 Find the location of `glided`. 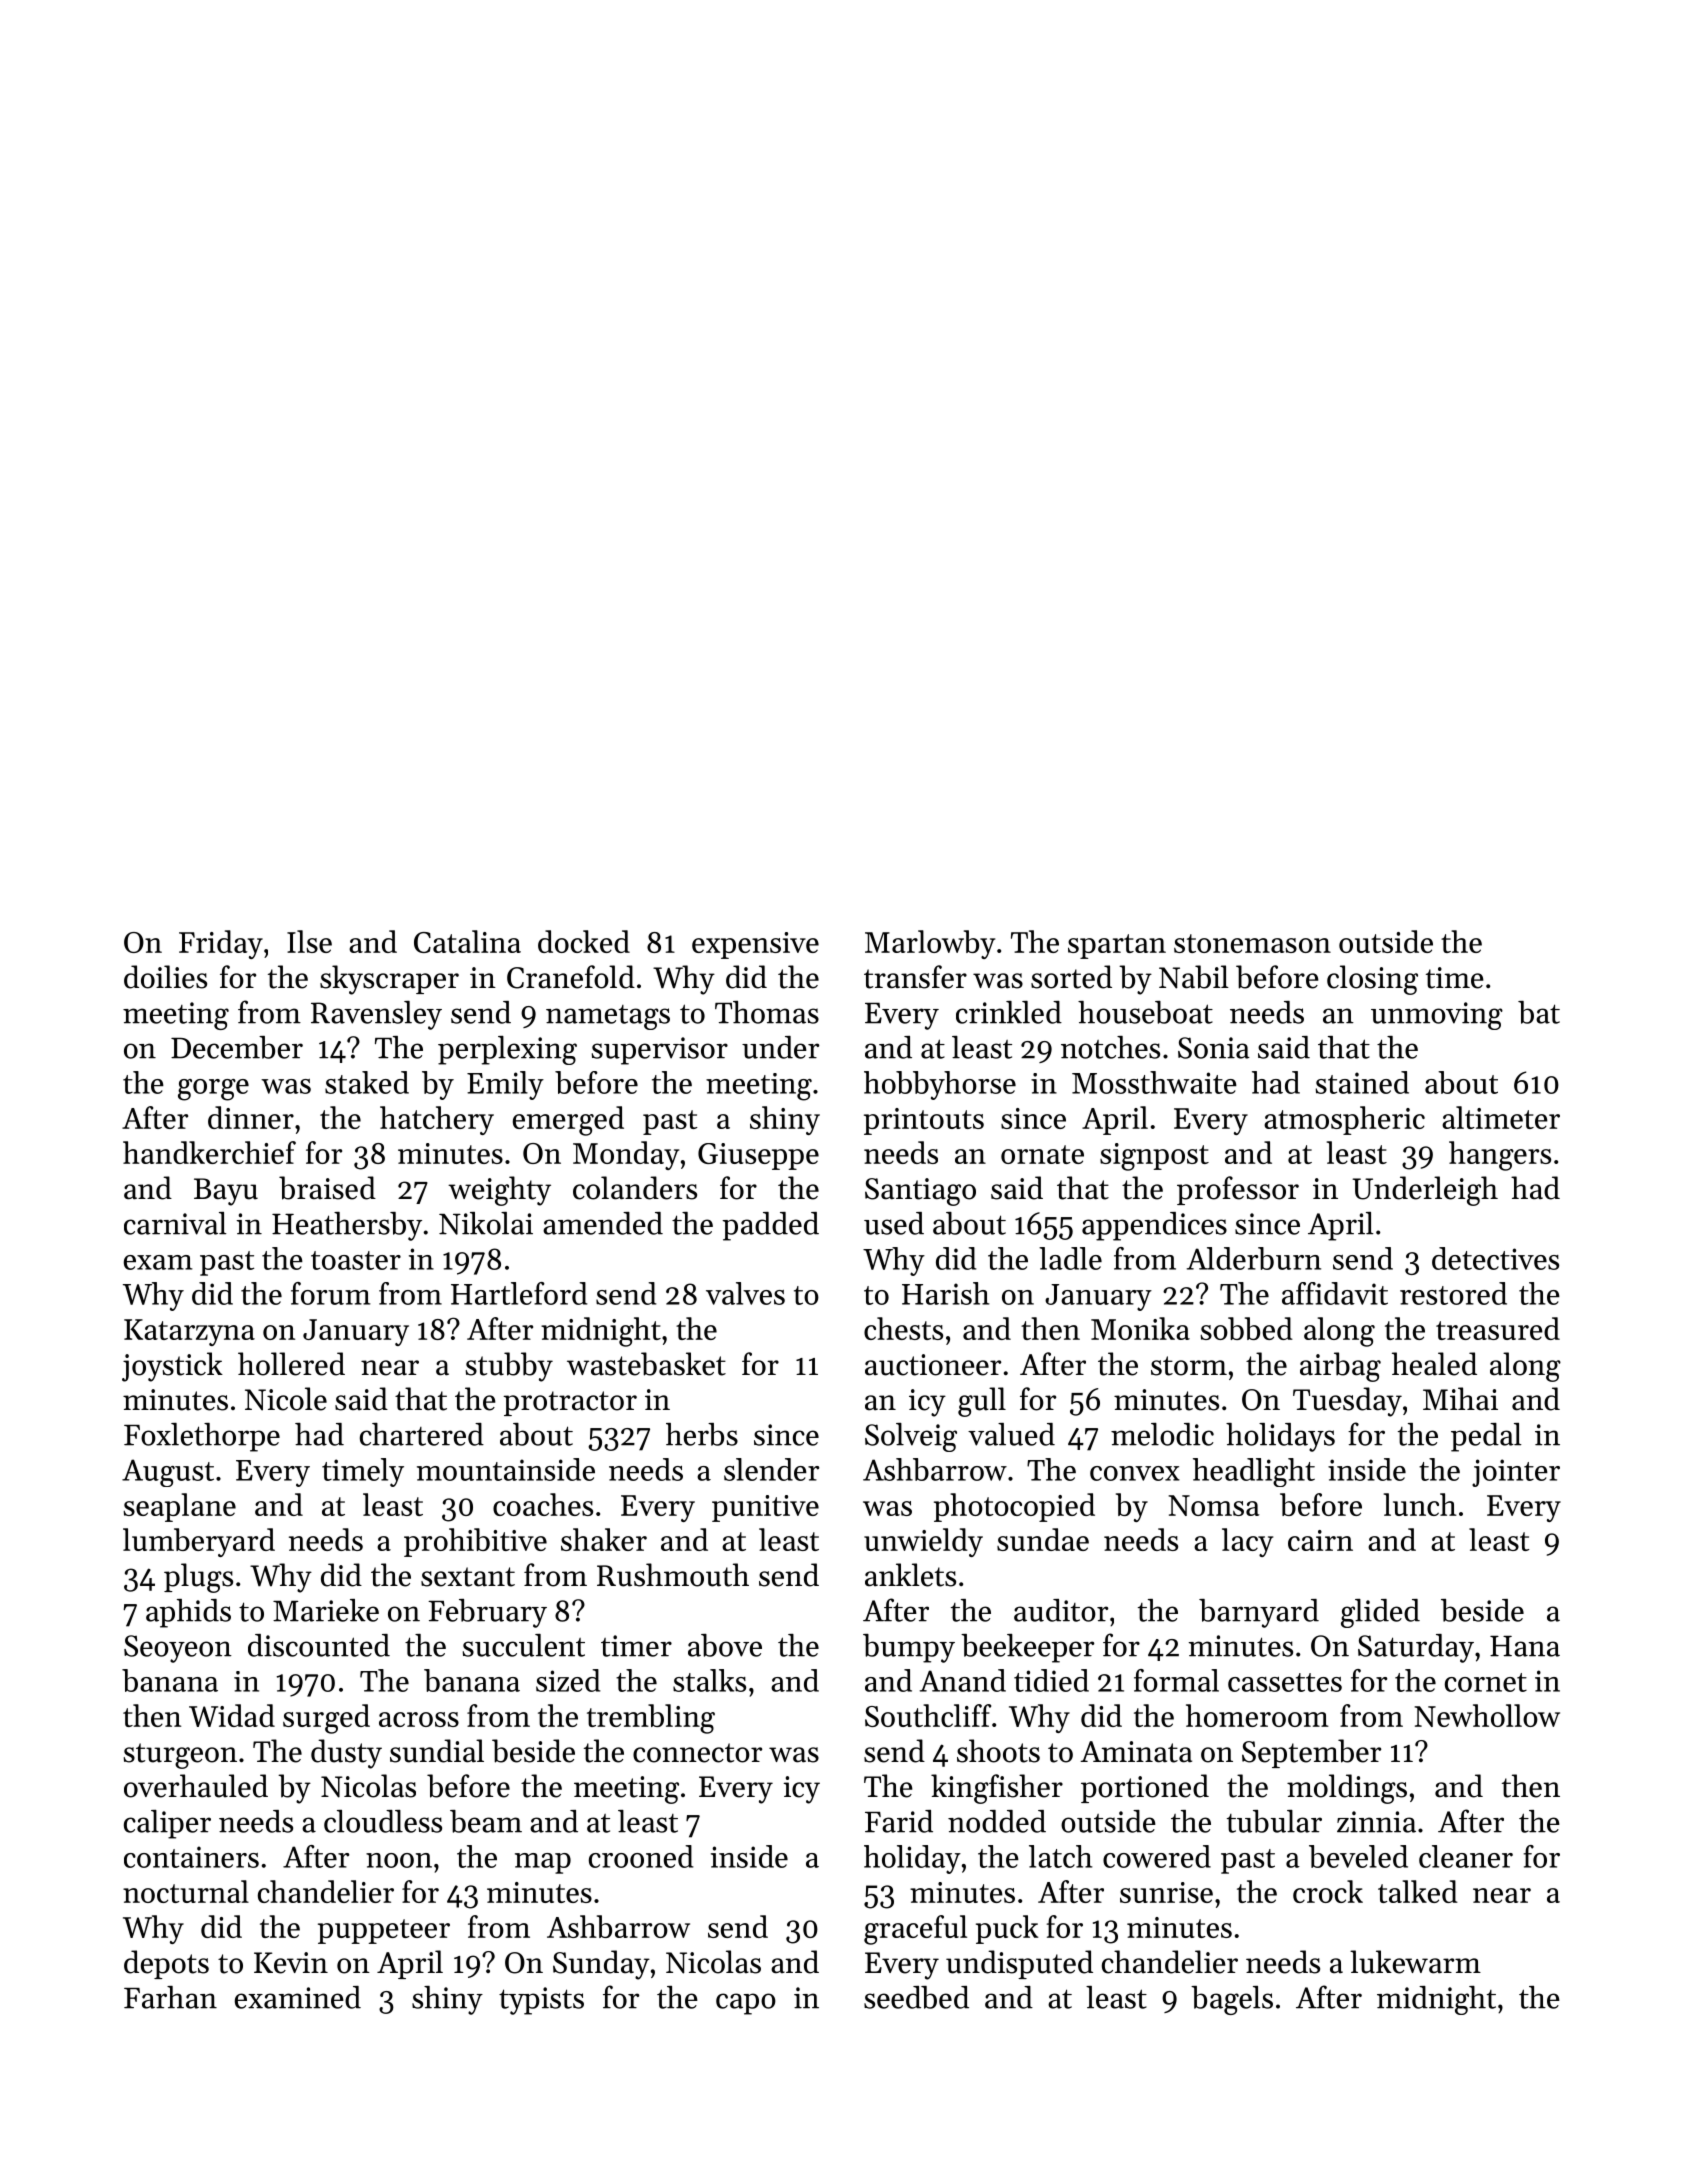

glided is located at coordinates (1380, 1613).
